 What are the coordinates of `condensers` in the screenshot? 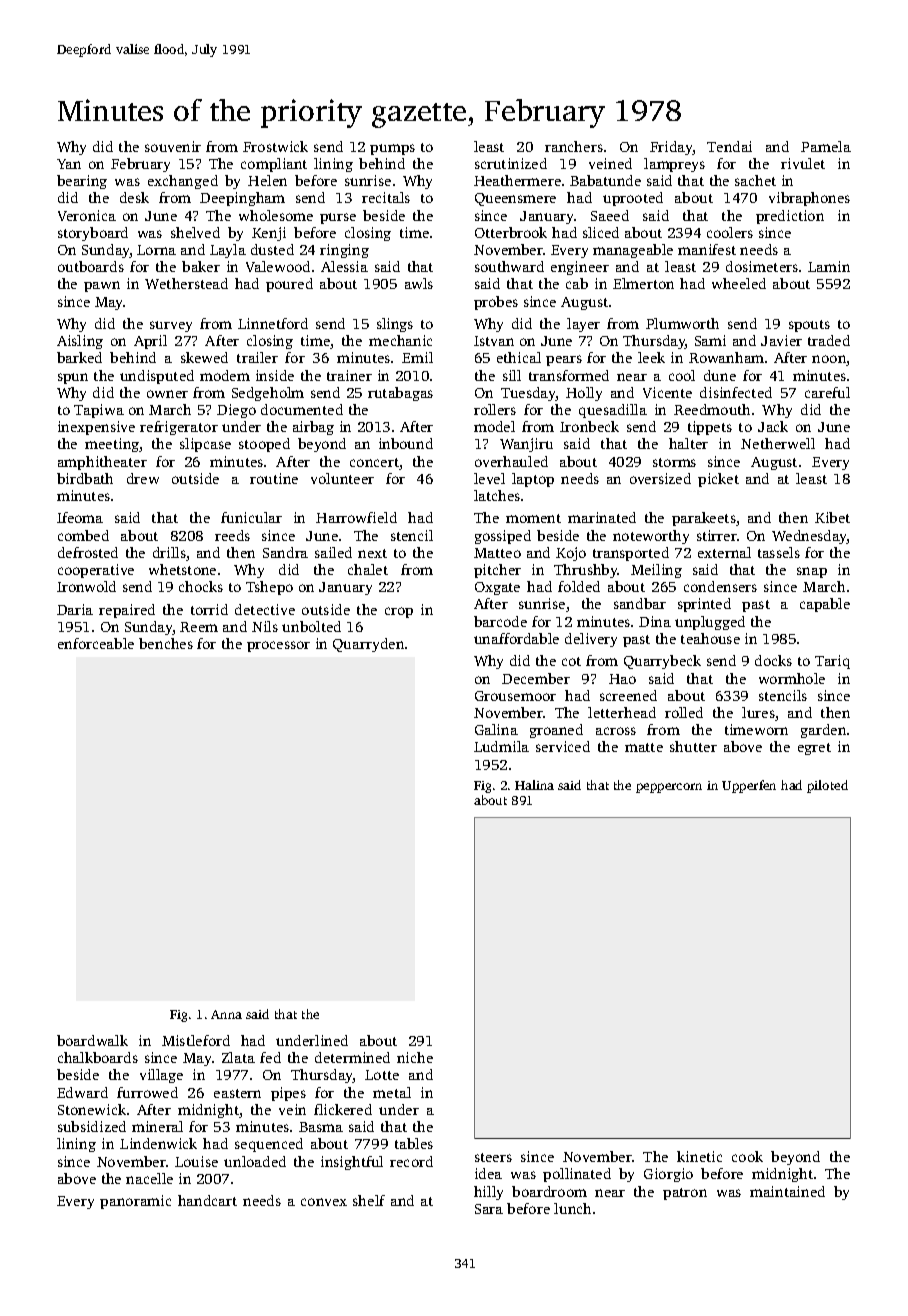 It's located at (720, 586).
